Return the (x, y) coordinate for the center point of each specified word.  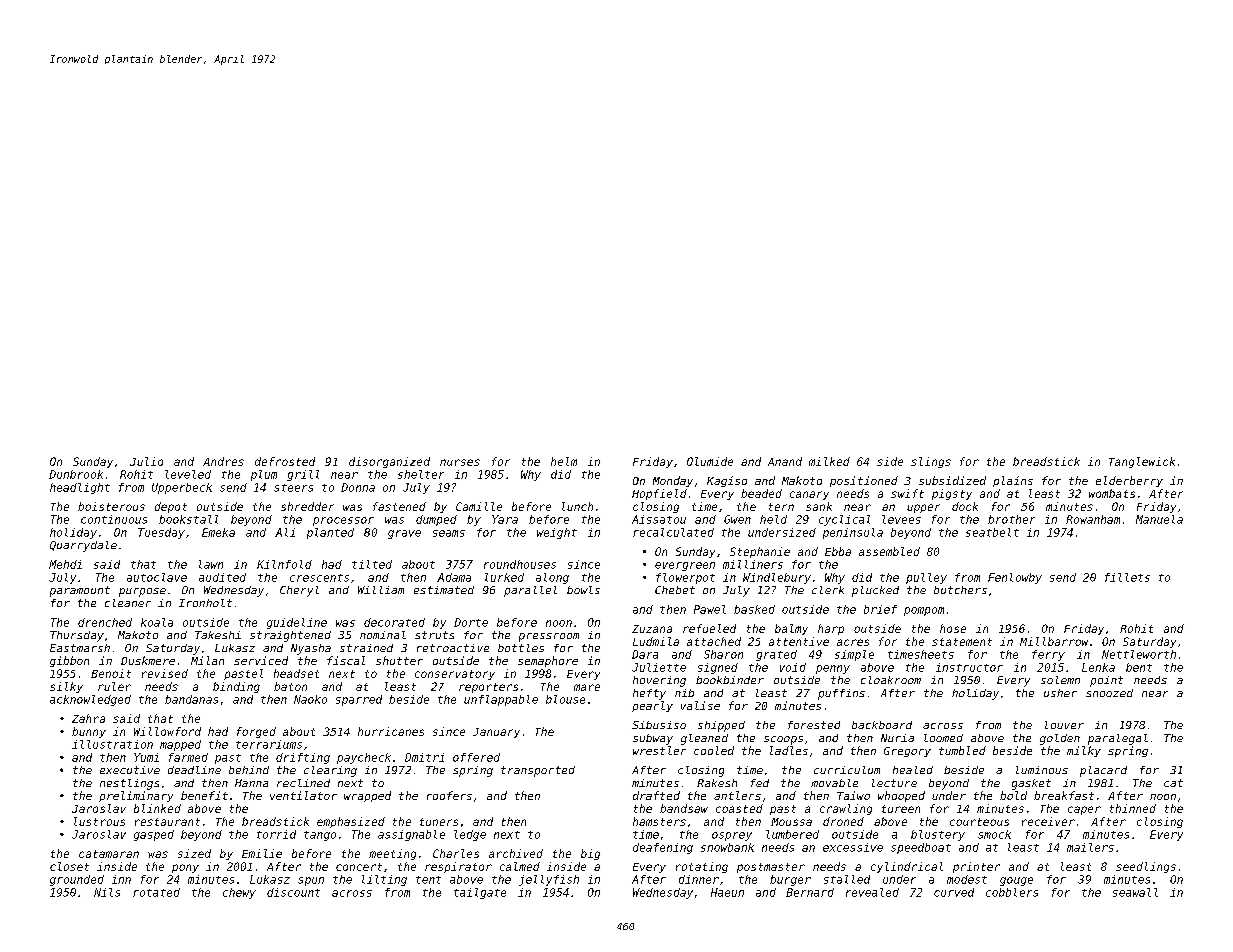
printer (976, 867)
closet (69, 866)
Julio (146, 461)
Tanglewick (1142, 462)
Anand (785, 461)
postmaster (771, 868)
